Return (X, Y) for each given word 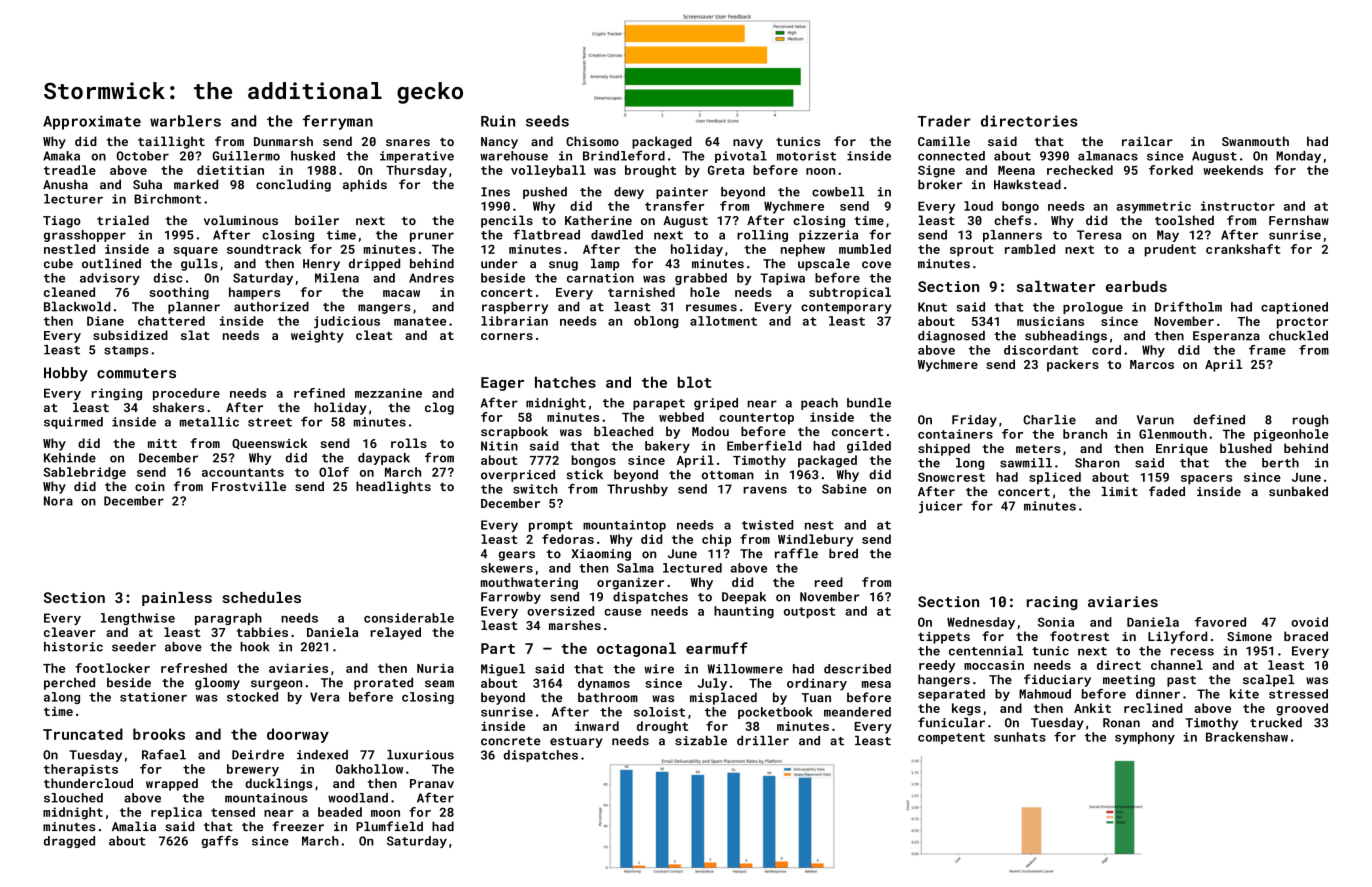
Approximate (92, 122)
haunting (744, 612)
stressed (1298, 694)
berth (1280, 463)
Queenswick (269, 444)
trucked (1276, 723)
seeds (547, 121)
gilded (869, 447)
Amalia (134, 826)
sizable (701, 741)
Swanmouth (1255, 141)
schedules (262, 597)
